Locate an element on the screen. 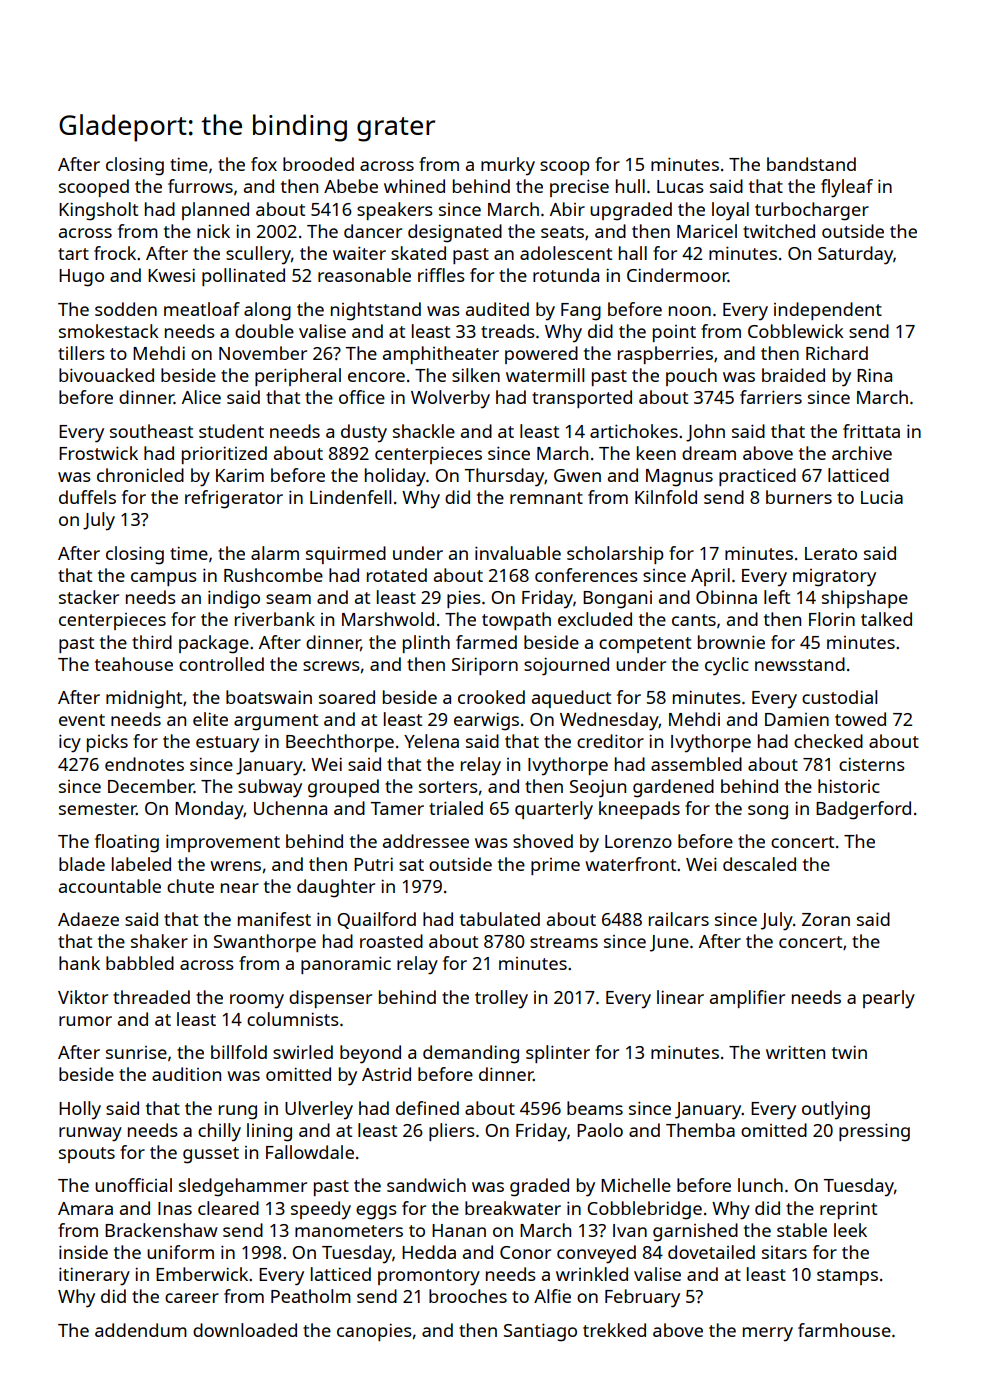 Image resolution: width=981 pixels, height=1394 pixels. Kingsholt is located at coordinates (98, 211).
